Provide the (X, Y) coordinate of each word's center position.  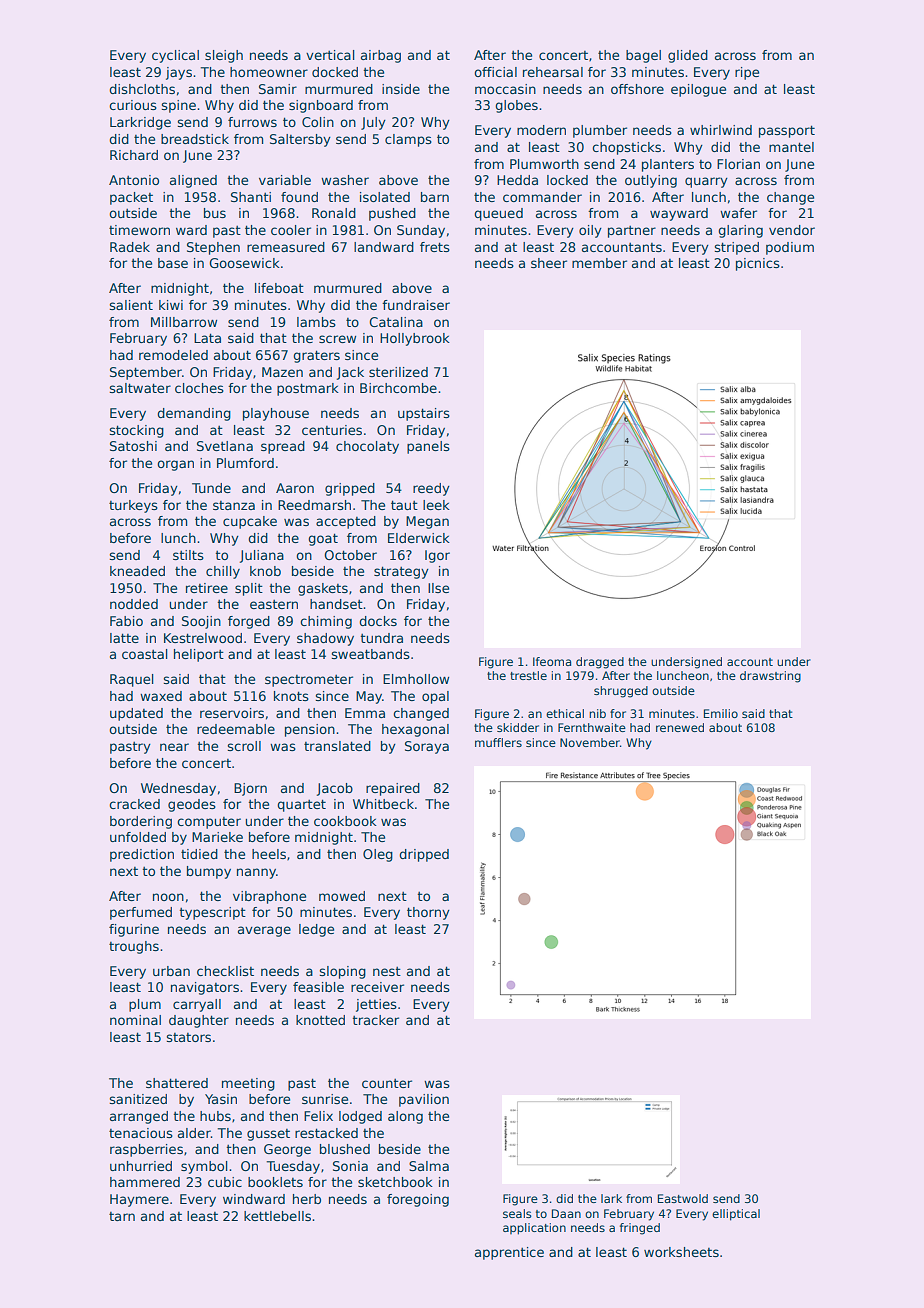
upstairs (424, 414)
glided (688, 56)
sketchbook (395, 1182)
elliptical (736, 1215)
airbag (381, 56)
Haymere (139, 1200)
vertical (330, 55)
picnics (758, 264)
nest (387, 971)
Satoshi (133, 446)
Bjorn (250, 789)
